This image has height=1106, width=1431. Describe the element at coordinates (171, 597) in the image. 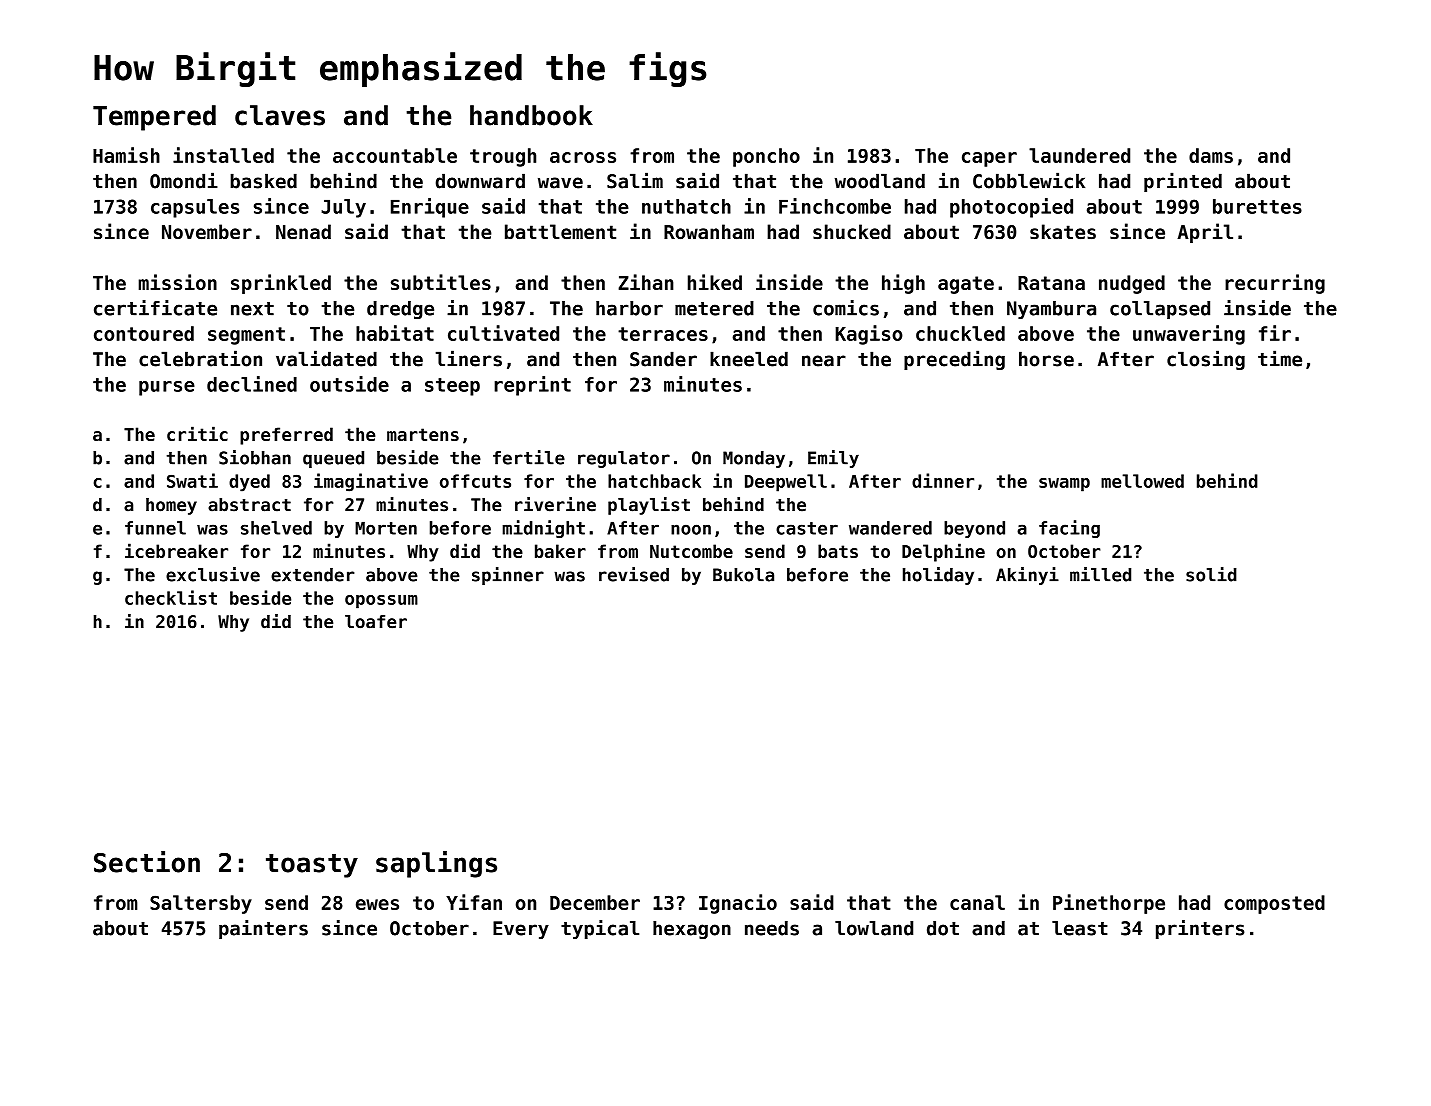

I see `checklist` at that location.
